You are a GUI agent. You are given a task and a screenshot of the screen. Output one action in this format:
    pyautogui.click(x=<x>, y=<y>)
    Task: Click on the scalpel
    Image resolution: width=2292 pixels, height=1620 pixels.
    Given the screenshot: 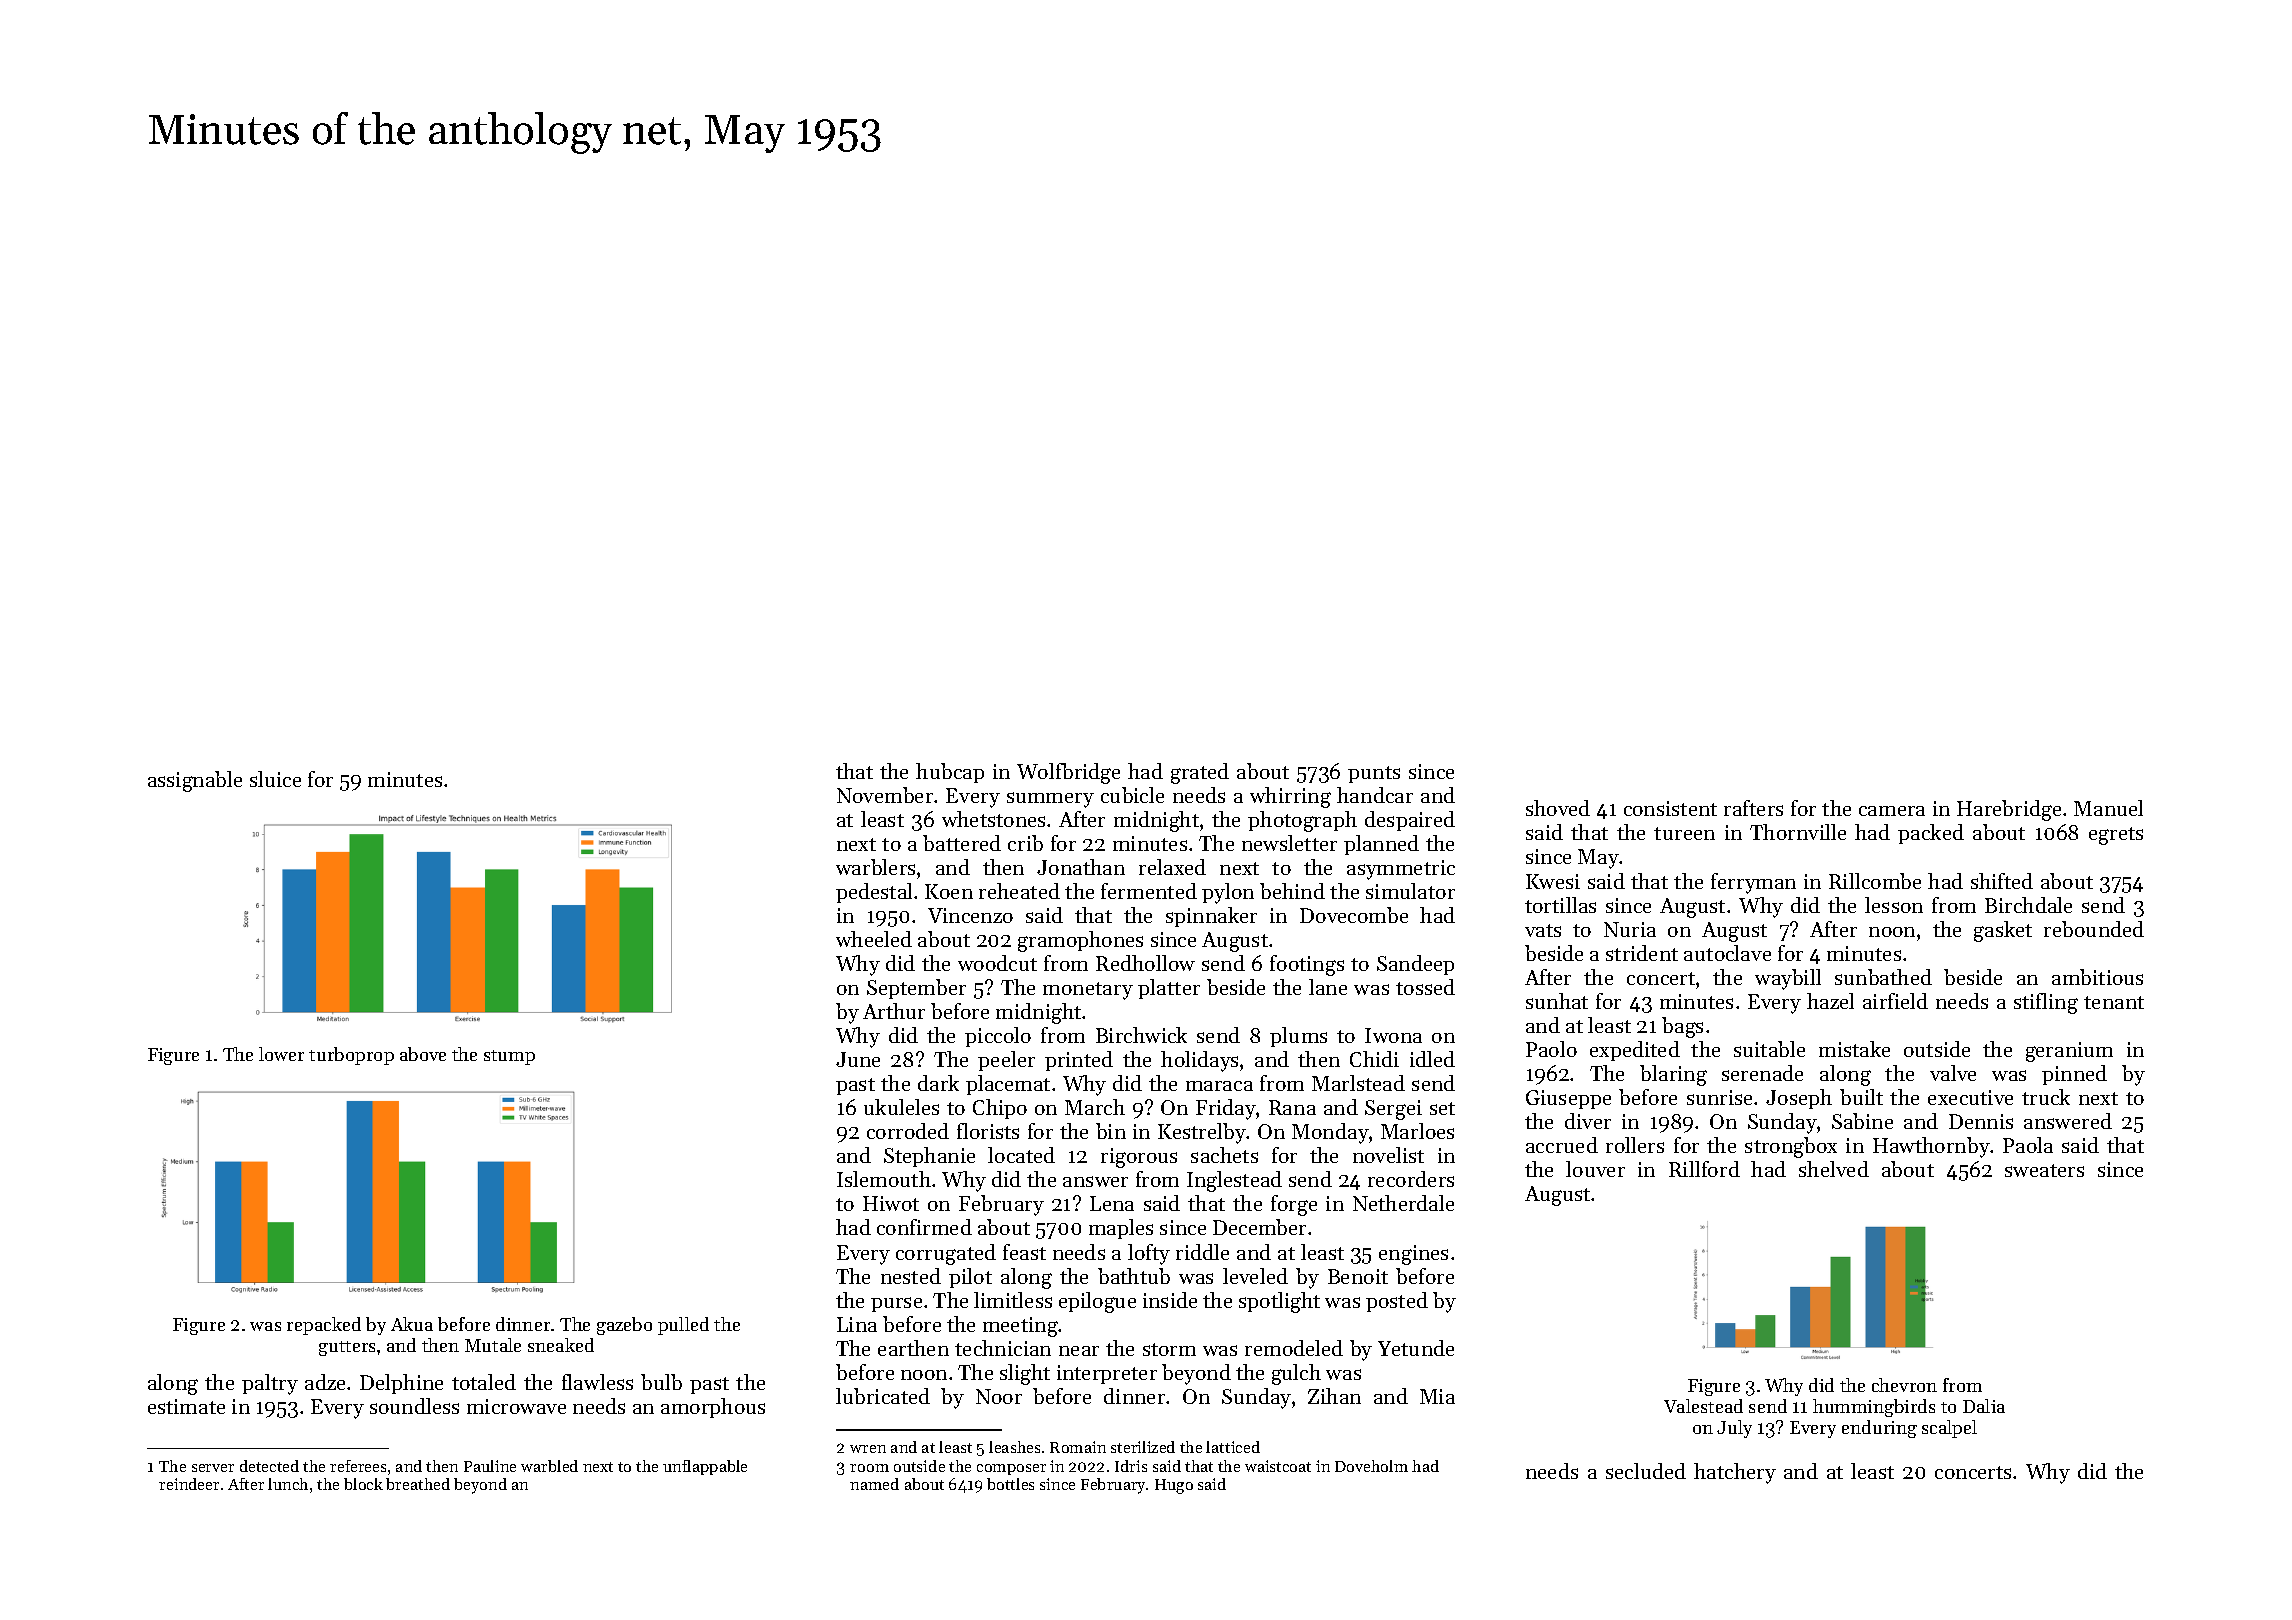 What is the action you would take?
    pyautogui.click(x=1949, y=1429)
